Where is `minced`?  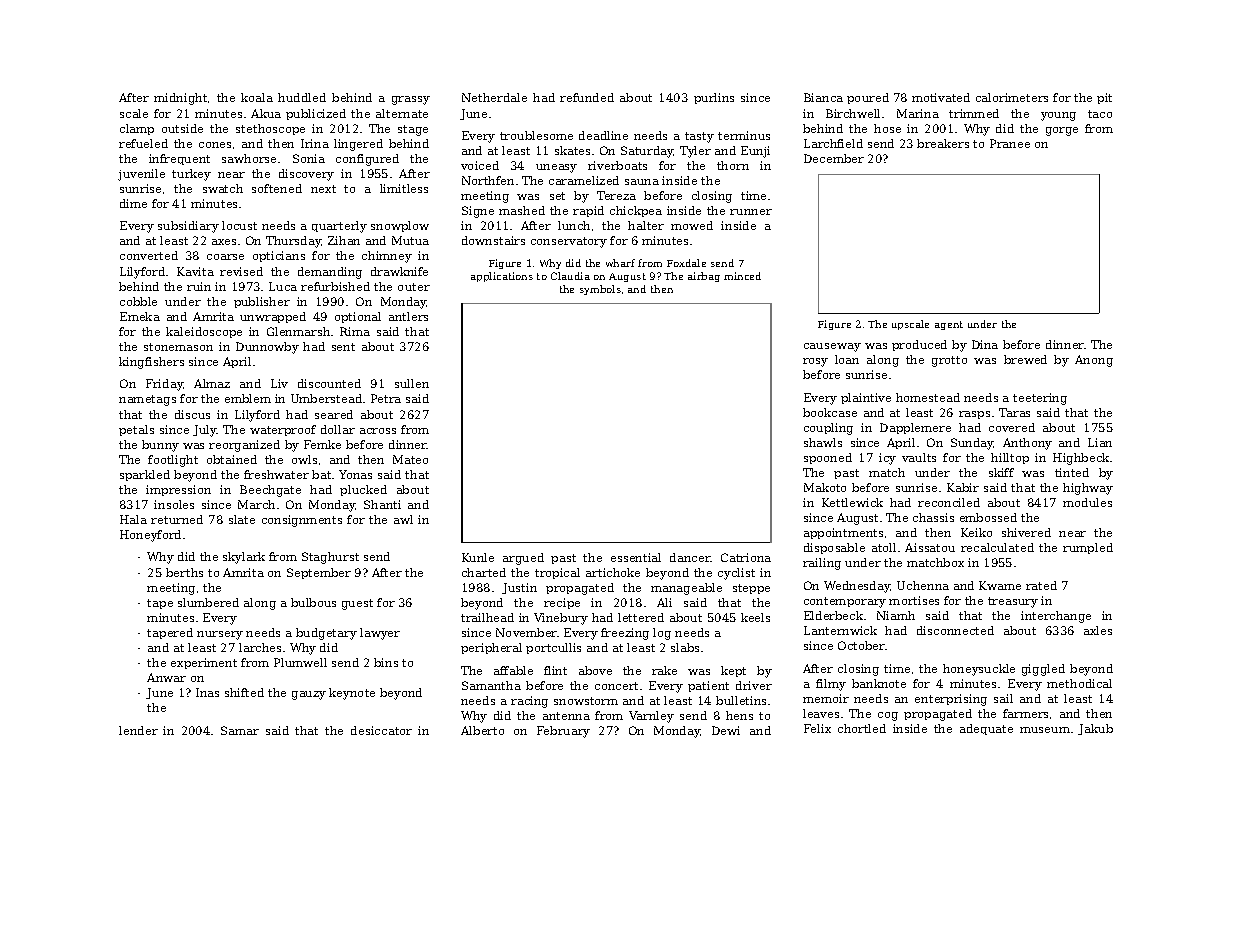 minced is located at coordinates (742, 276).
